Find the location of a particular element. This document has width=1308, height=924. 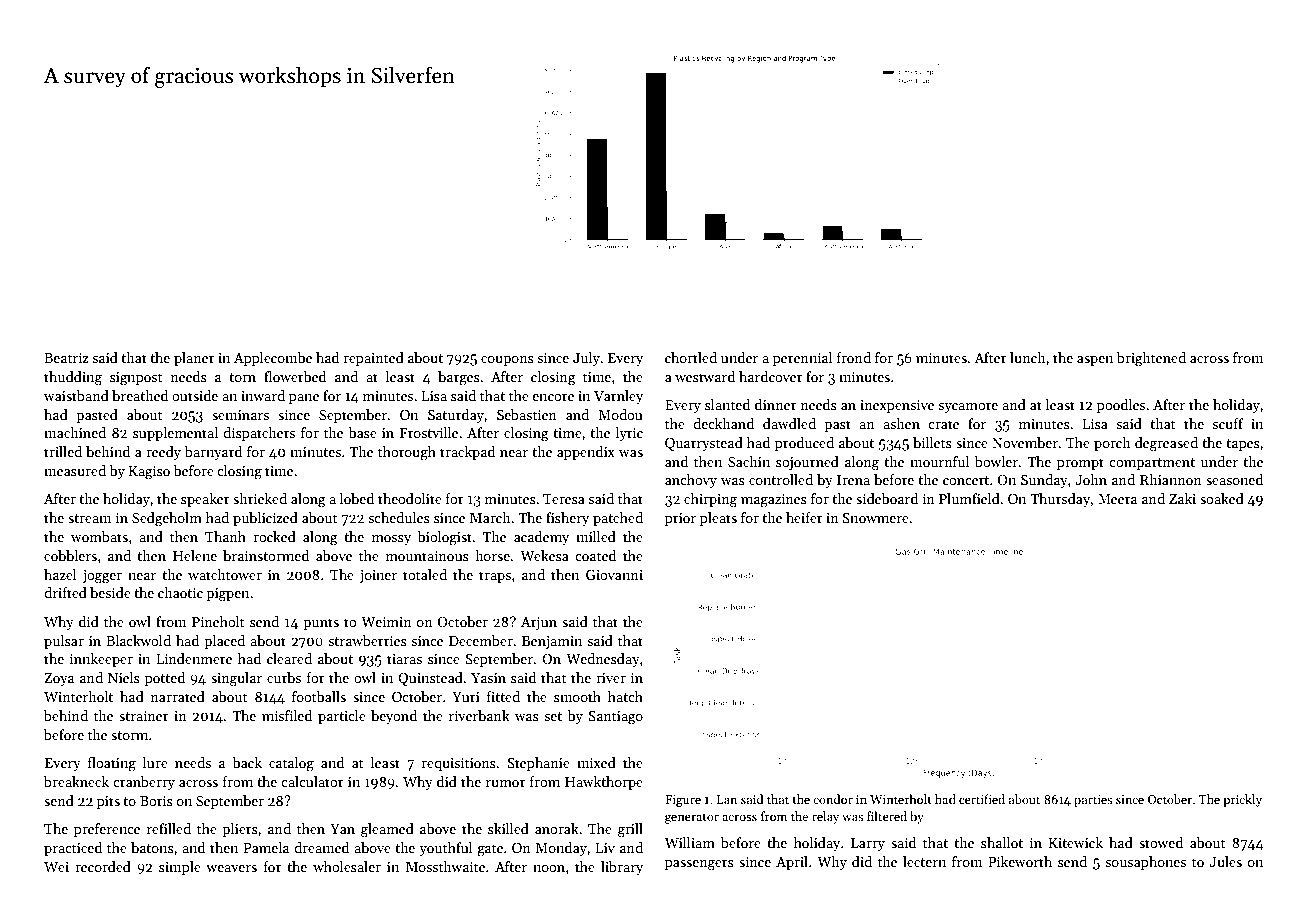

perennial is located at coordinates (802, 359).
